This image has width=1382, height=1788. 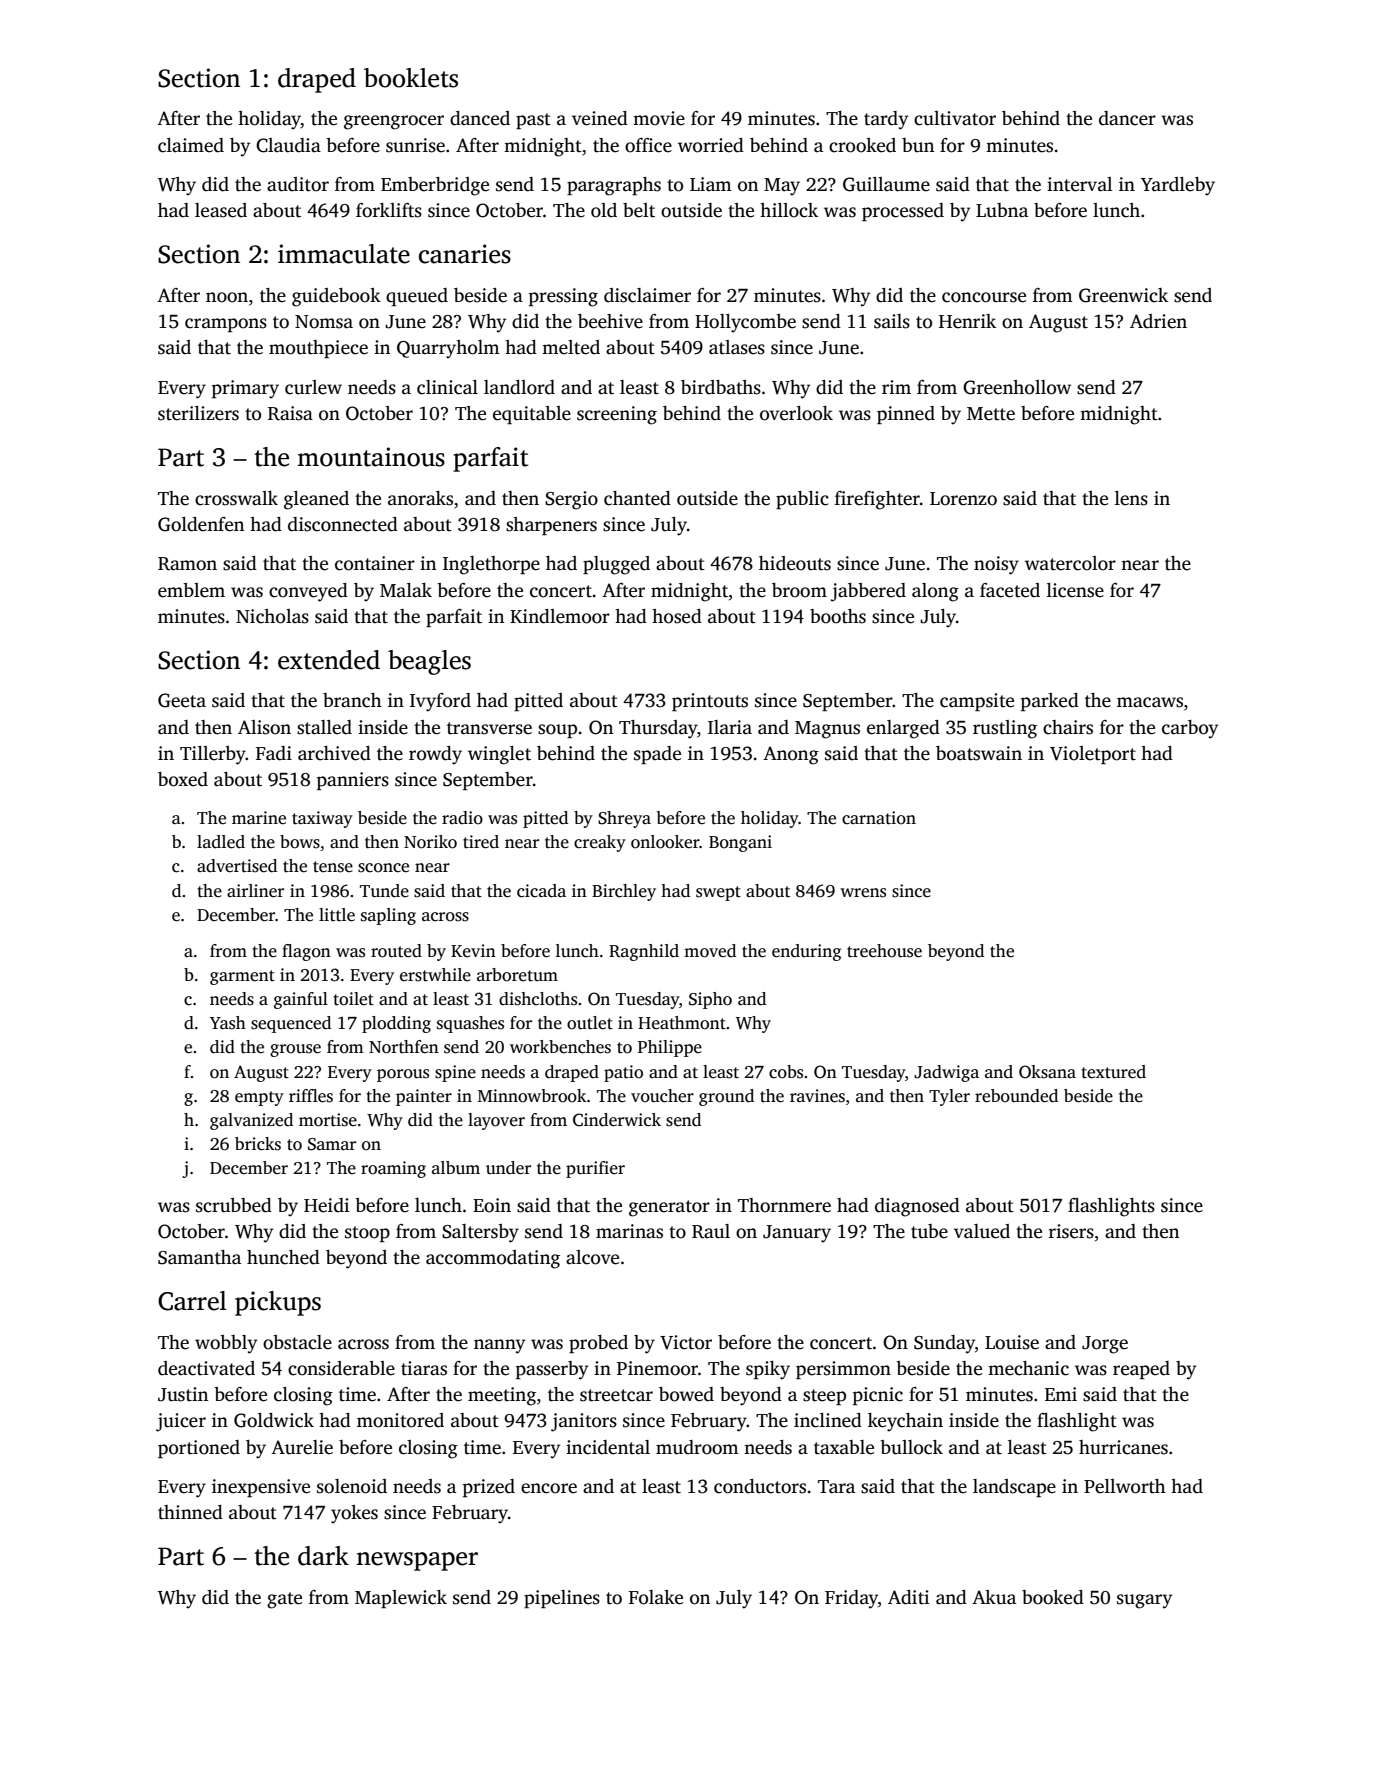 I want to click on treehouse, so click(x=884, y=951).
